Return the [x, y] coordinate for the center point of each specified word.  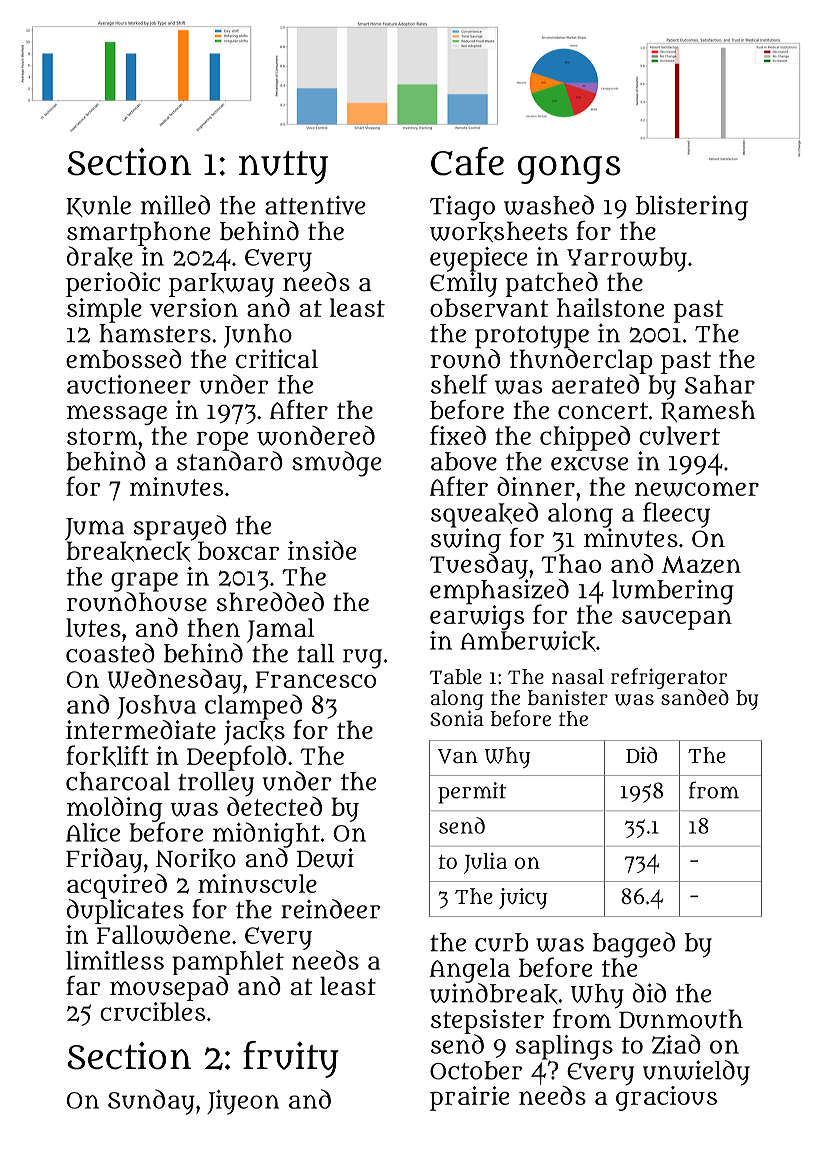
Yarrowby [627, 259]
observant [489, 307]
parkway [221, 285]
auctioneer [129, 384]
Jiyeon [243, 1102]
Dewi [325, 858]
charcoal [118, 781]
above [464, 461]
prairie [469, 1098]
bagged [634, 945]
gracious [666, 1098]
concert [603, 410]
